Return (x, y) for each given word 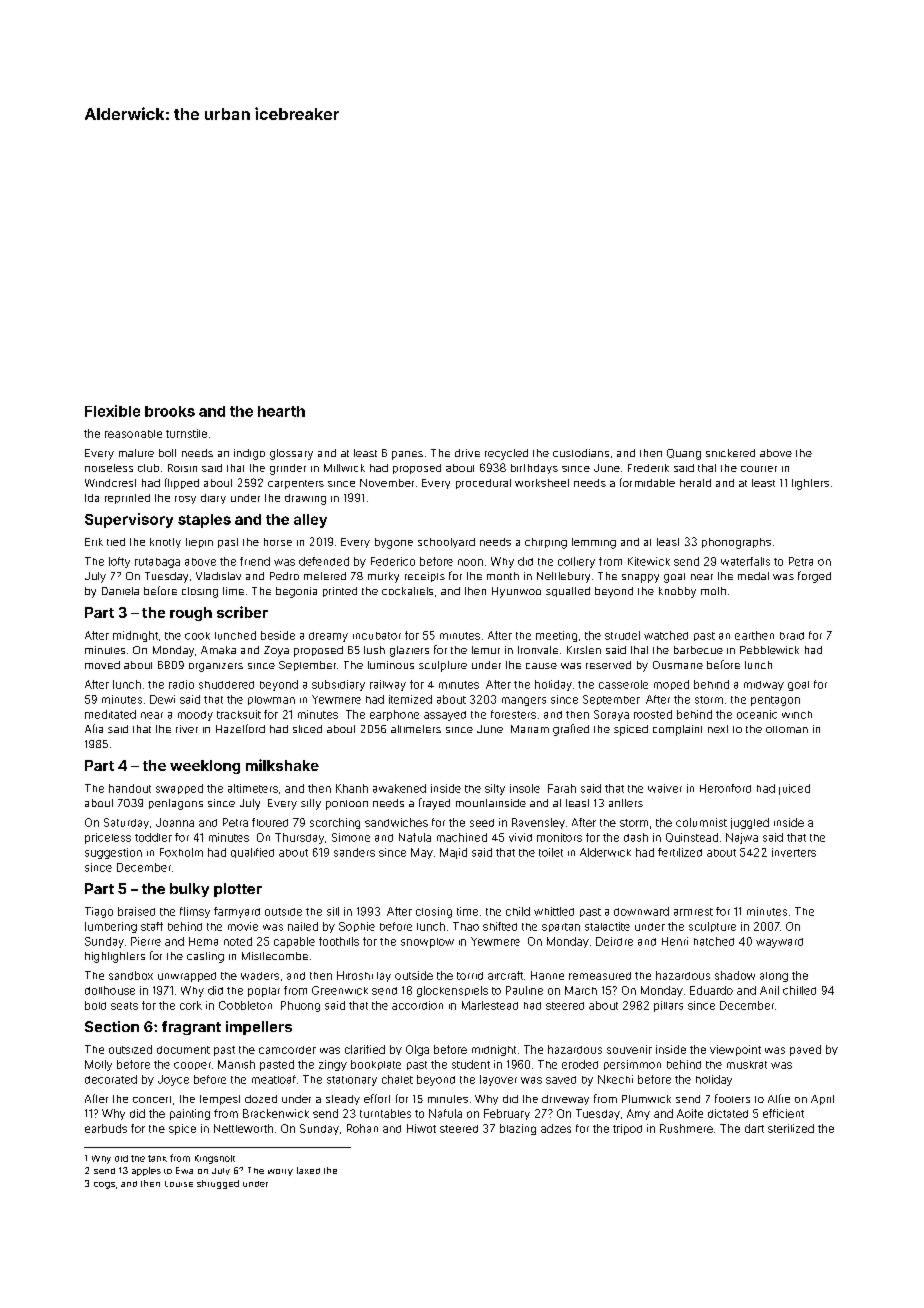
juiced (794, 789)
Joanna (175, 822)
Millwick (344, 468)
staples (204, 521)
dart (754, 1128)
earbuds (106, 1128)
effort (377, 1098)
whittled (554, 911)
